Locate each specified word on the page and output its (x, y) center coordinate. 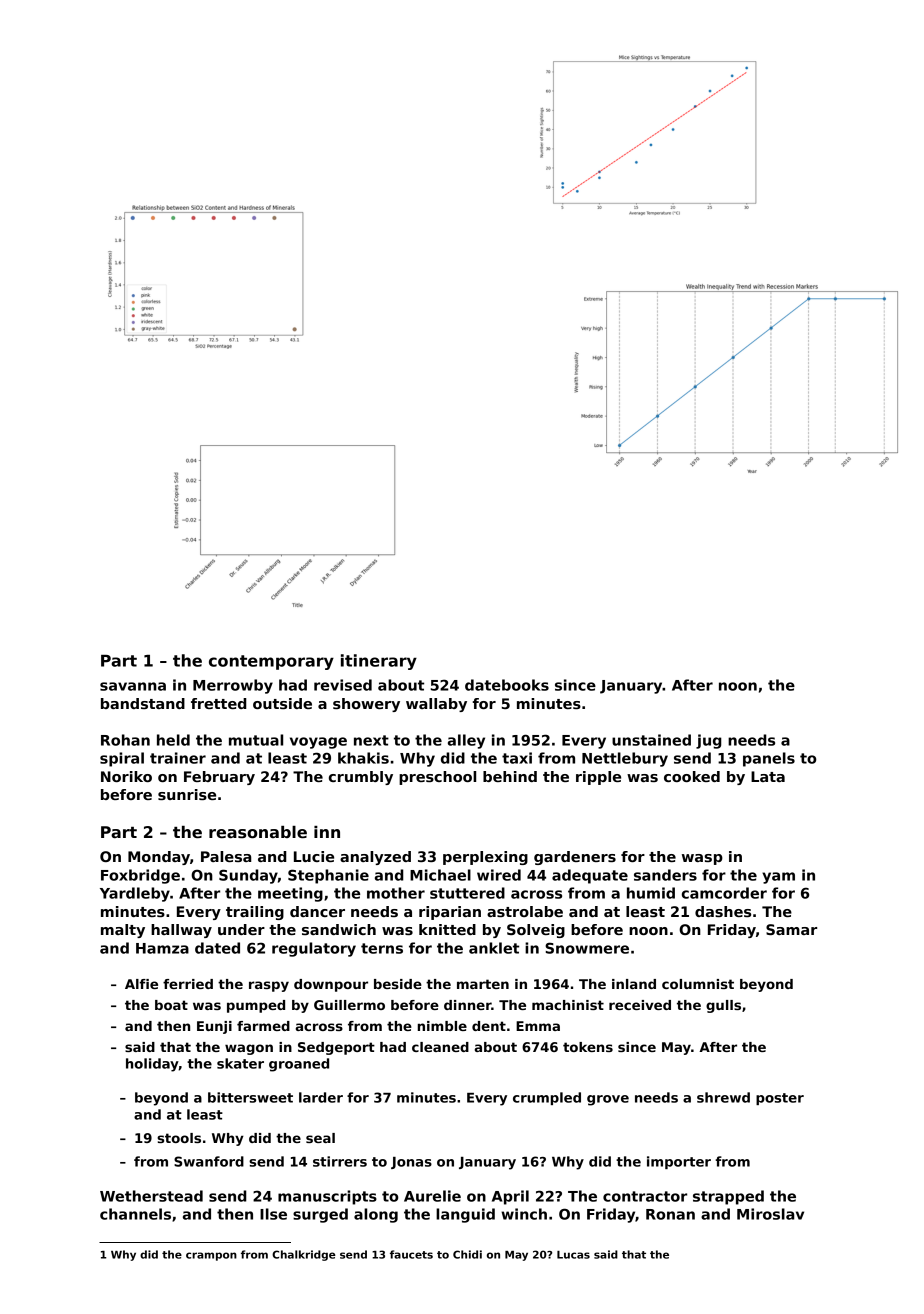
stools (179, 1138)
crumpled (547, 1098)
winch (524, 1214)
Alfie (141, 984)
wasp (702, 859)
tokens (588, 1047)
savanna (133, 686)
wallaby (436, 705)
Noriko (126, 776)
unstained (651, 740)
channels (135, 1214)
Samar (791, 929)
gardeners (575, 858)
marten (483, 984)
